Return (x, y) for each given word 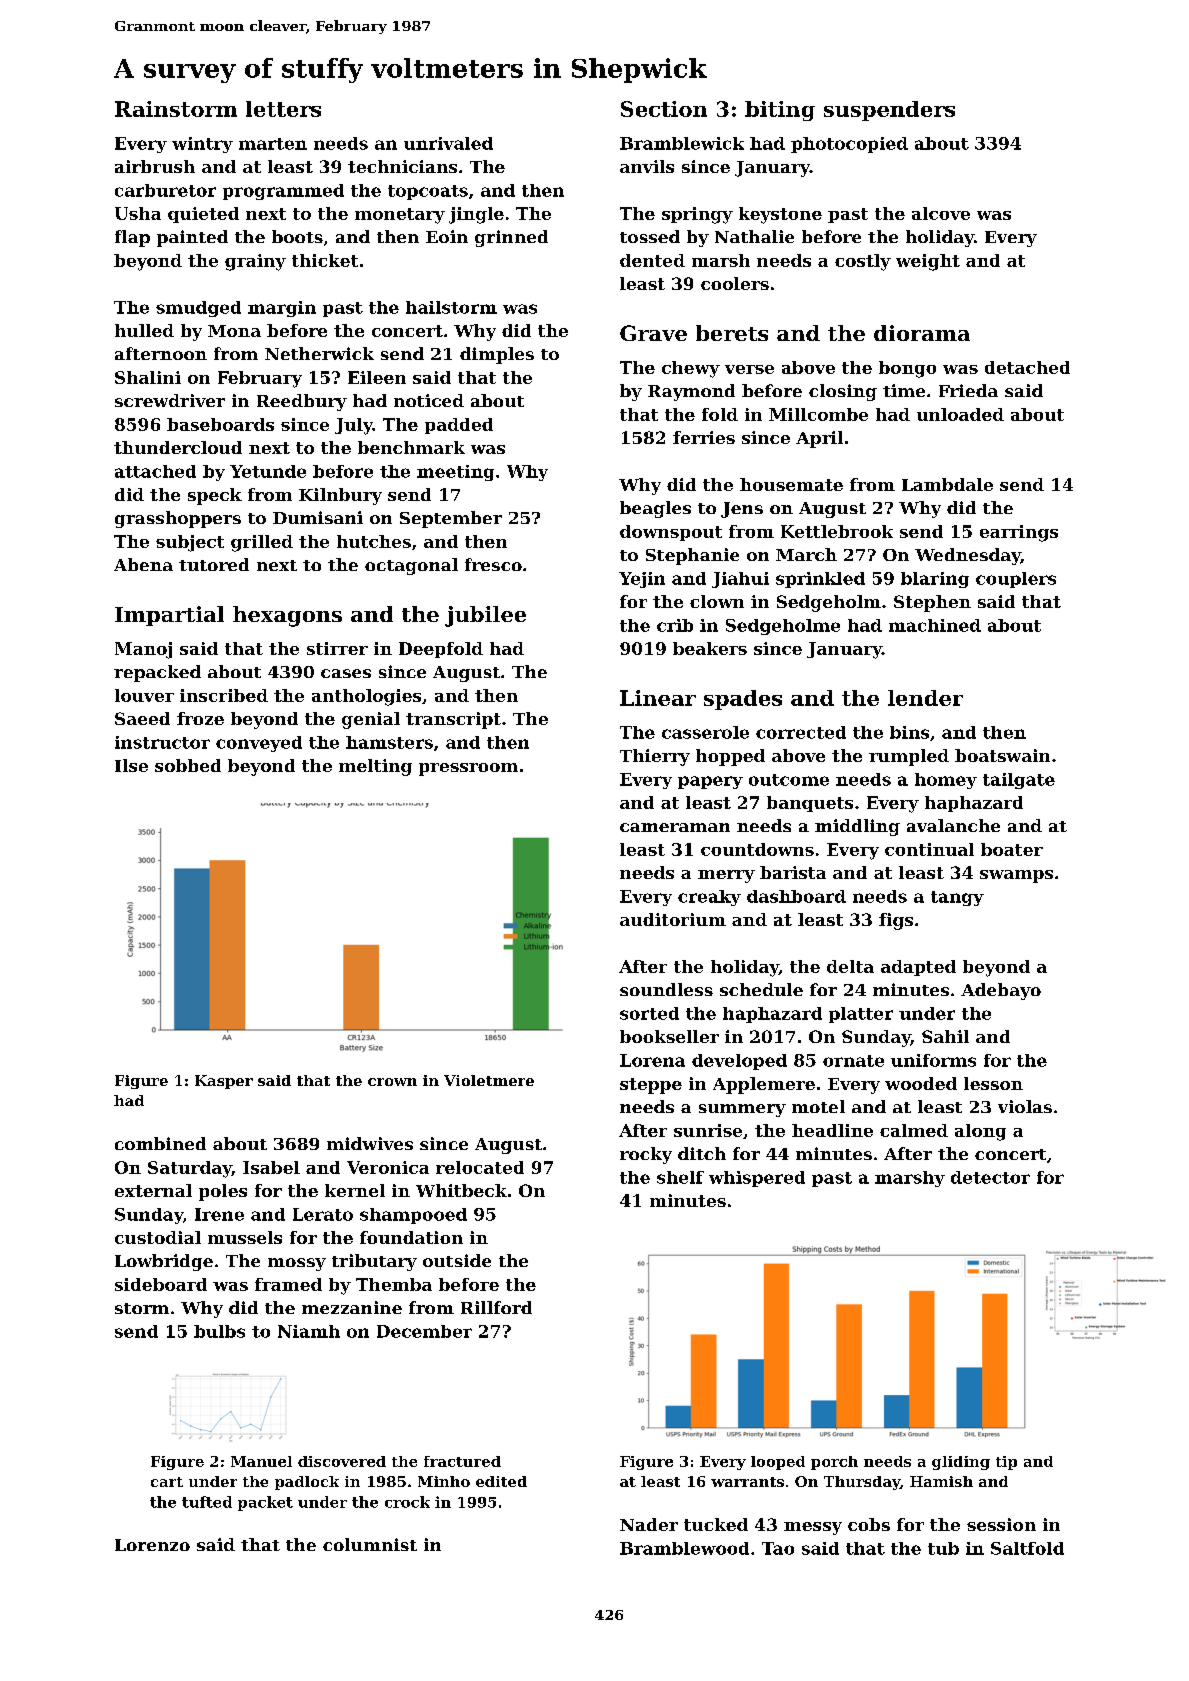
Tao (778, 1548)
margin (282, 309)
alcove (941, 213)
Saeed (142, 718)
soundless (666, 989)
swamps (1016, 876)
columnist (370, 1544)
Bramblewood (684, 1548)
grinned (511, 238)
